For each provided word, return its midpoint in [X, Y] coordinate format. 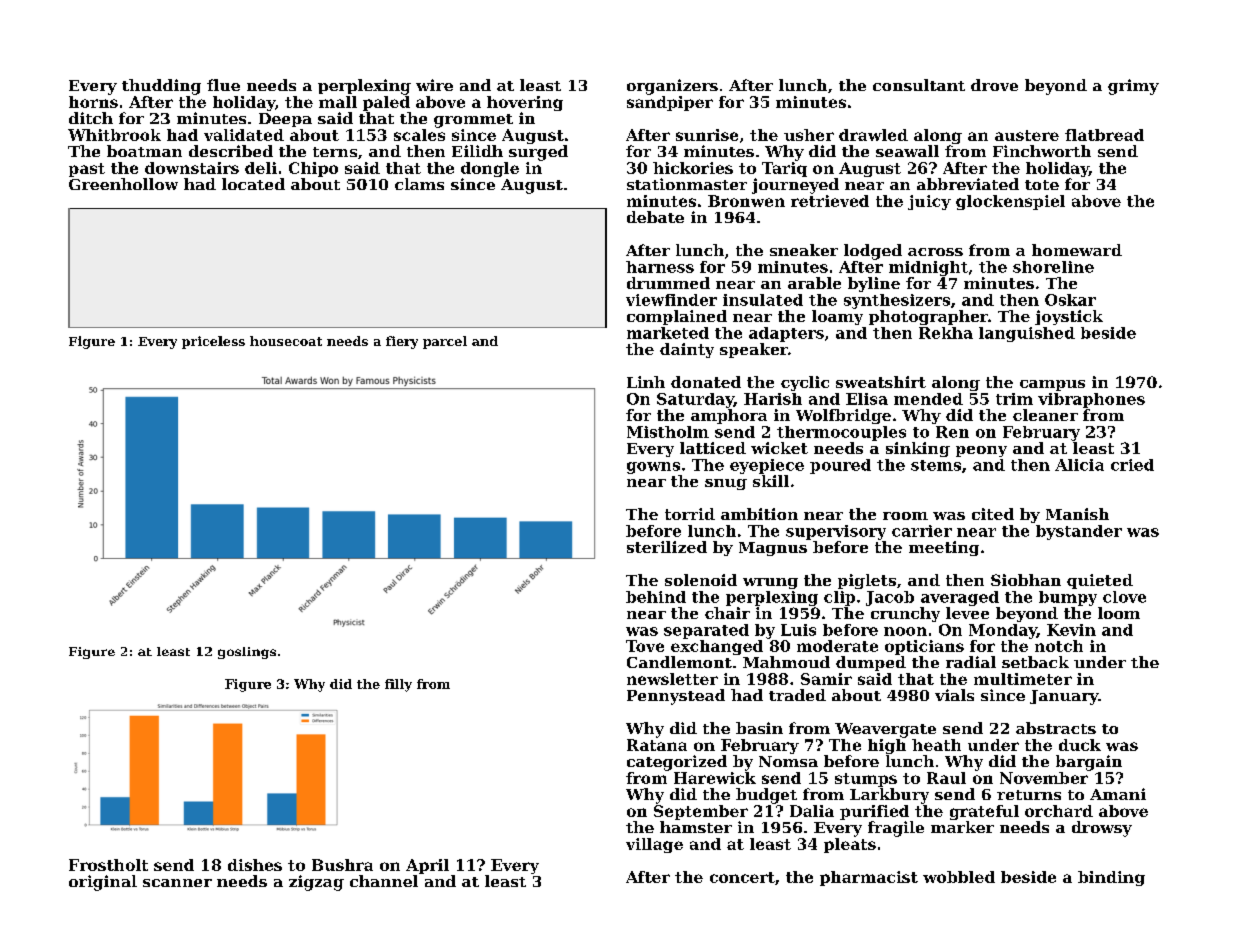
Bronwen [746, 201]
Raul [946, 778]
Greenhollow [123, 184]
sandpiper [670, 103]
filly [398, 685]
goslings [247, 653]
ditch [91, 118]
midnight [928, 268]
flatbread [1104, 135]
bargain [1089, 763]
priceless [213, 342]
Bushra [342, 865]
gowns [653, 468]
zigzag [316, 883]
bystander [1079, 532]
